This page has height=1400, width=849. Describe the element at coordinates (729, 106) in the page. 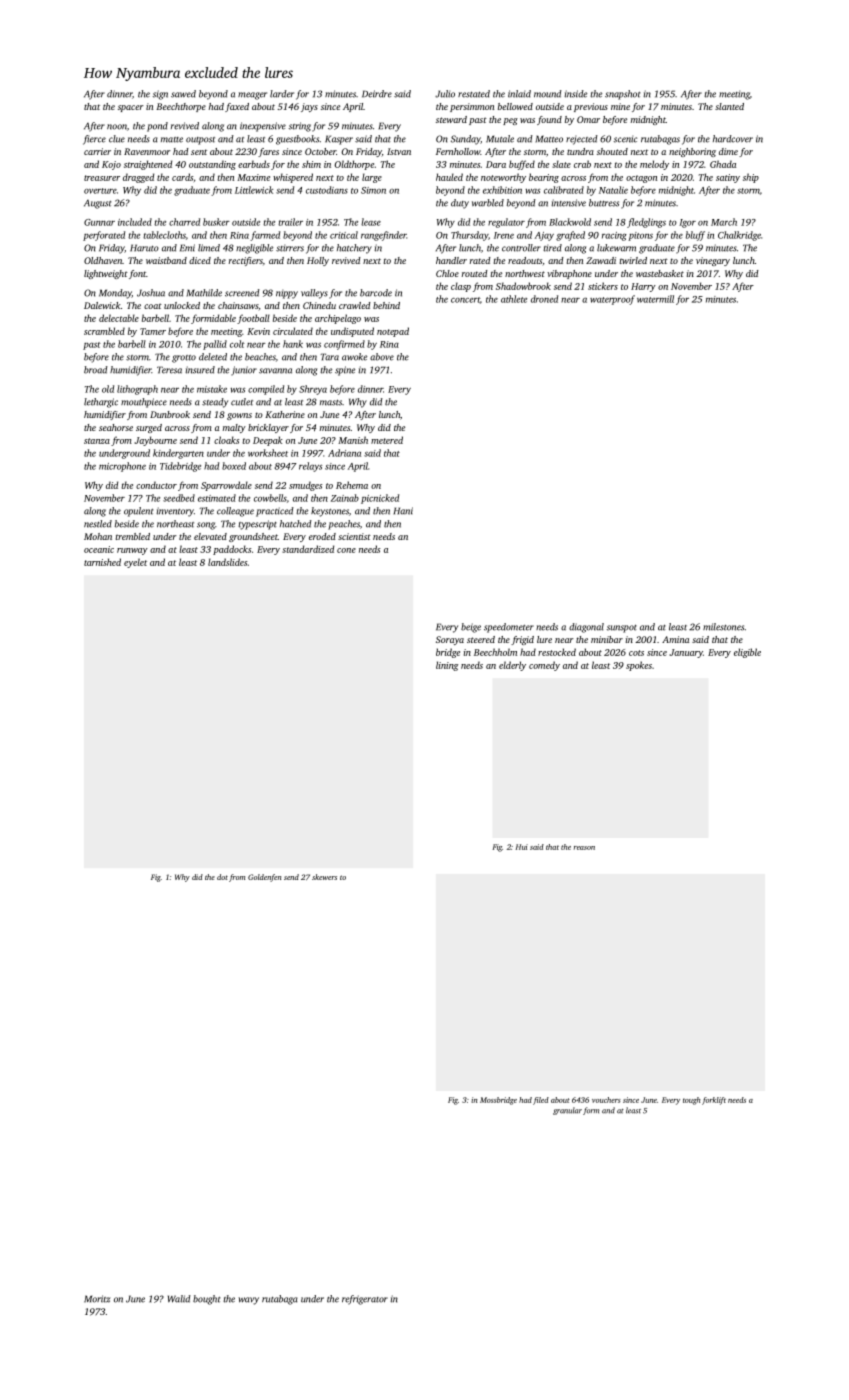

I see `slanted` at that location.
